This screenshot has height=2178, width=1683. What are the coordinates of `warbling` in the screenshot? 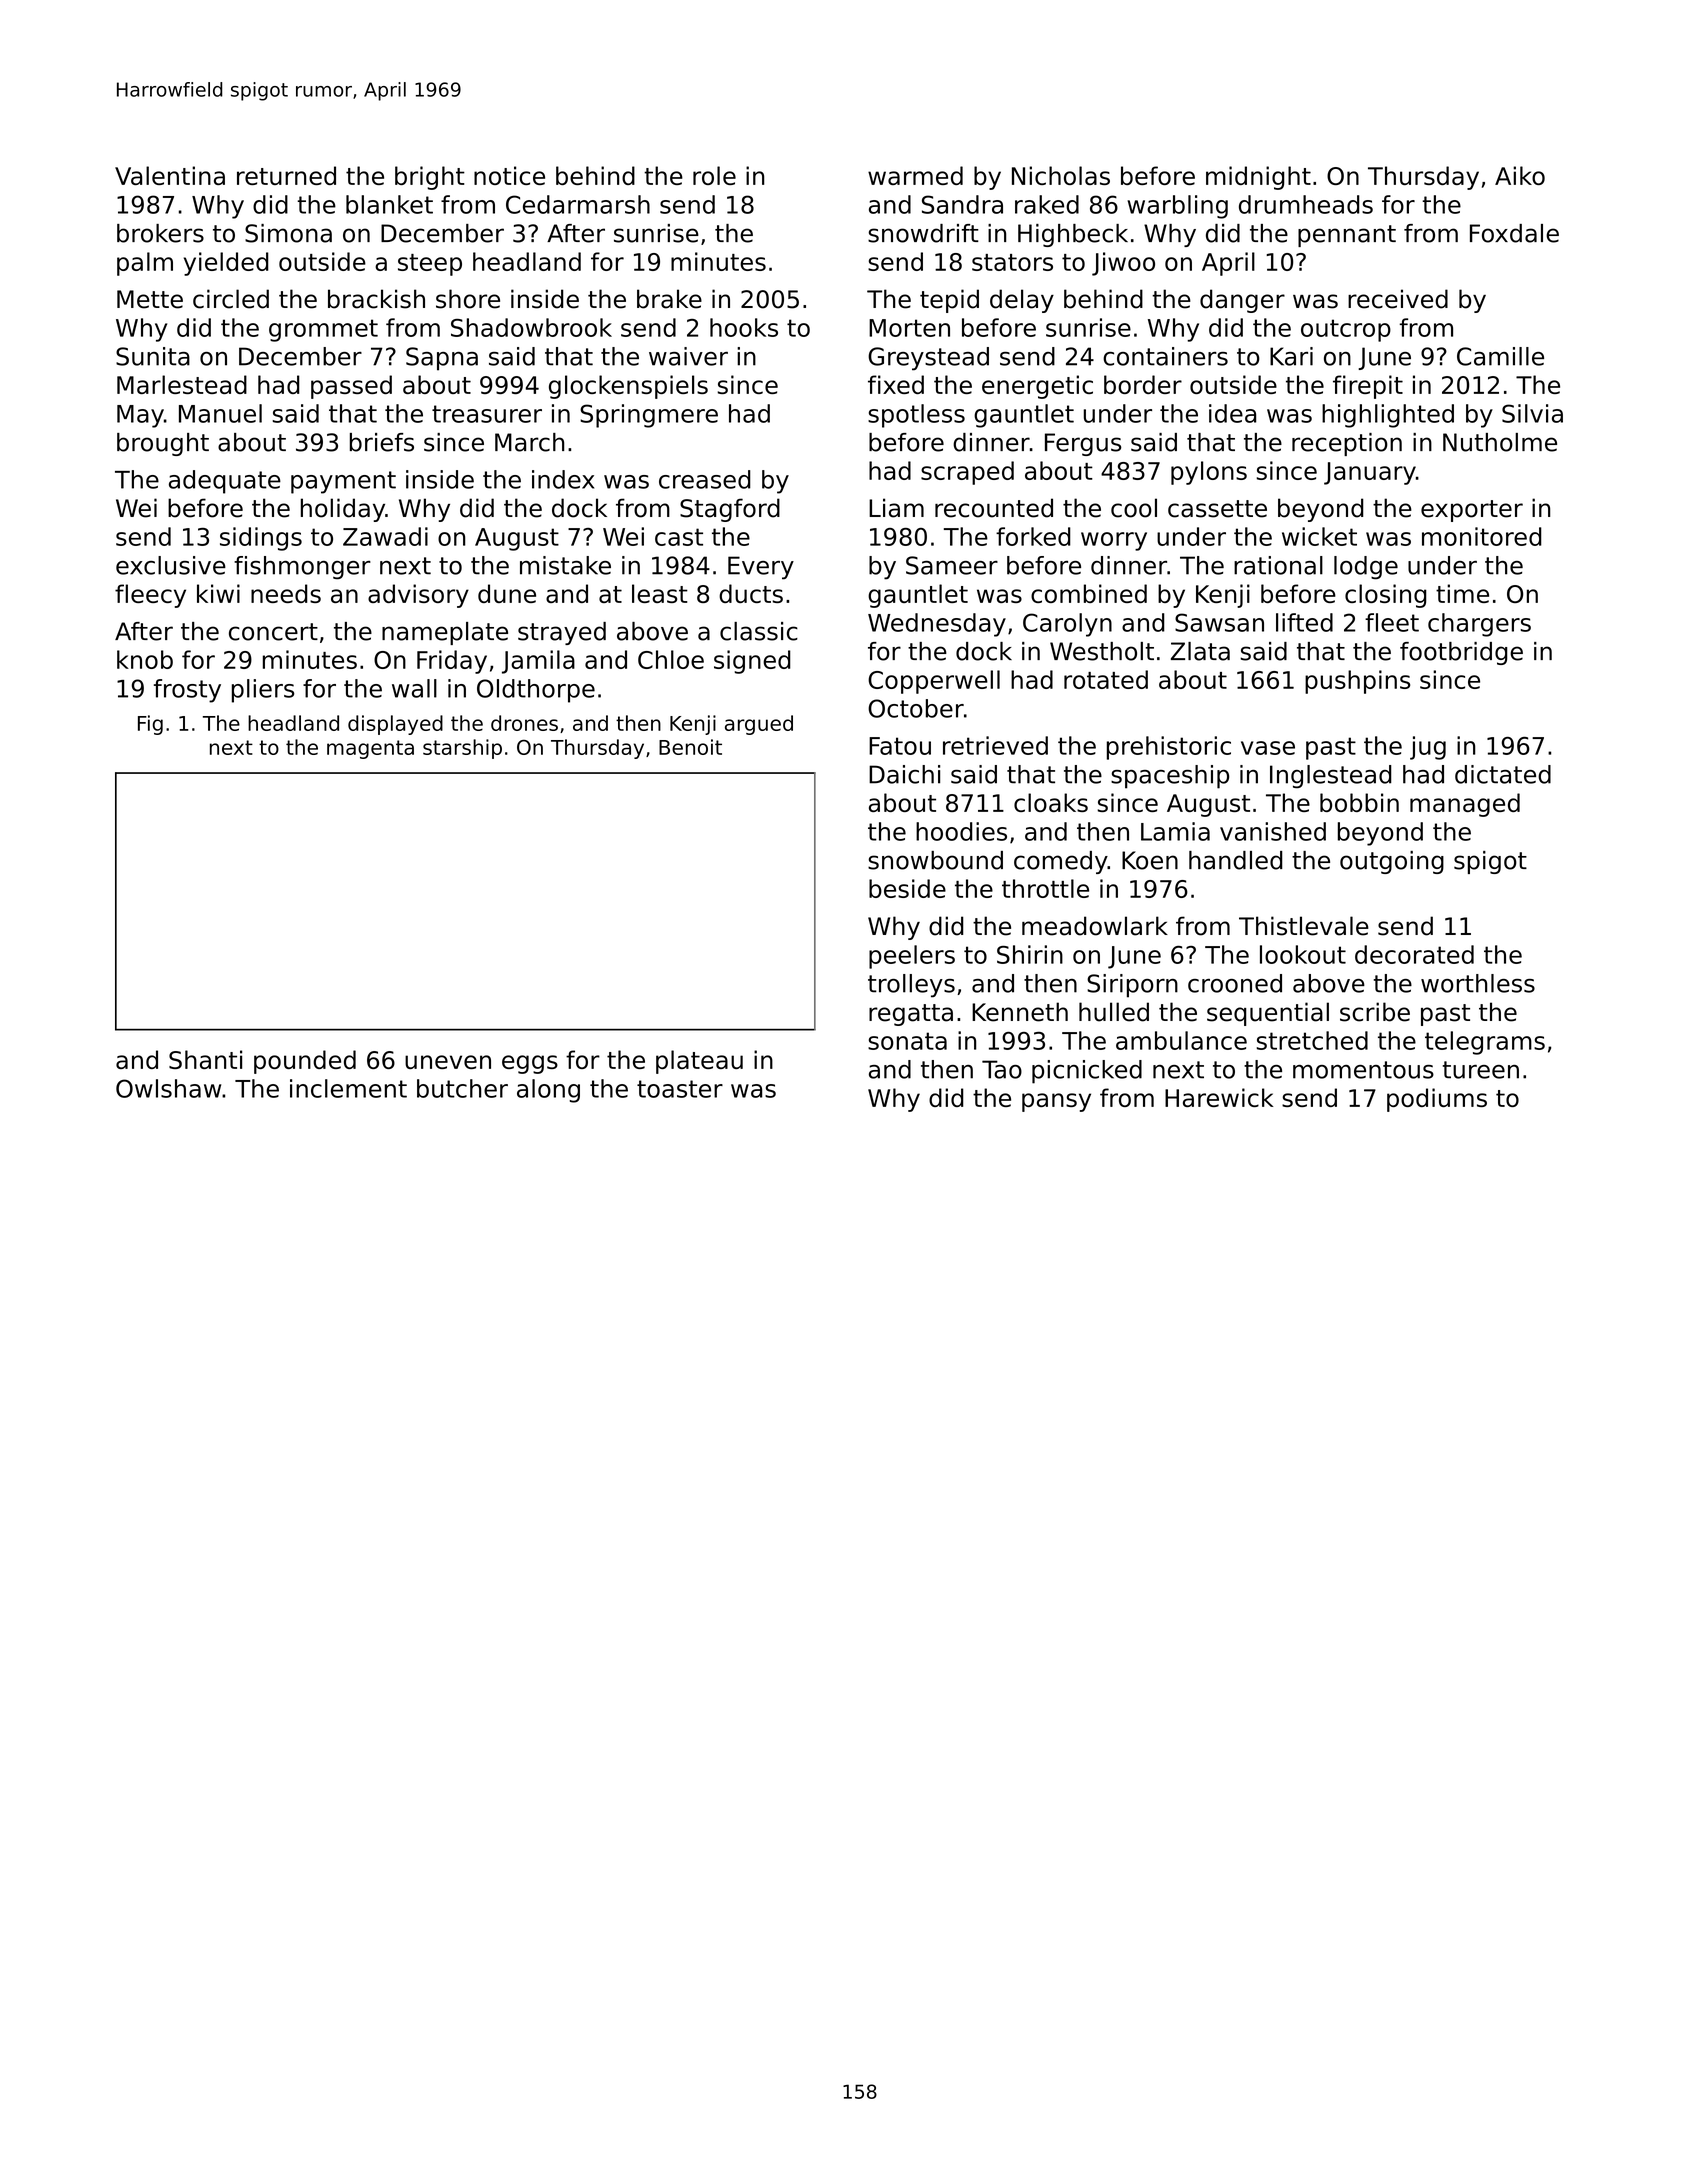 It's located at (1177, 207).
